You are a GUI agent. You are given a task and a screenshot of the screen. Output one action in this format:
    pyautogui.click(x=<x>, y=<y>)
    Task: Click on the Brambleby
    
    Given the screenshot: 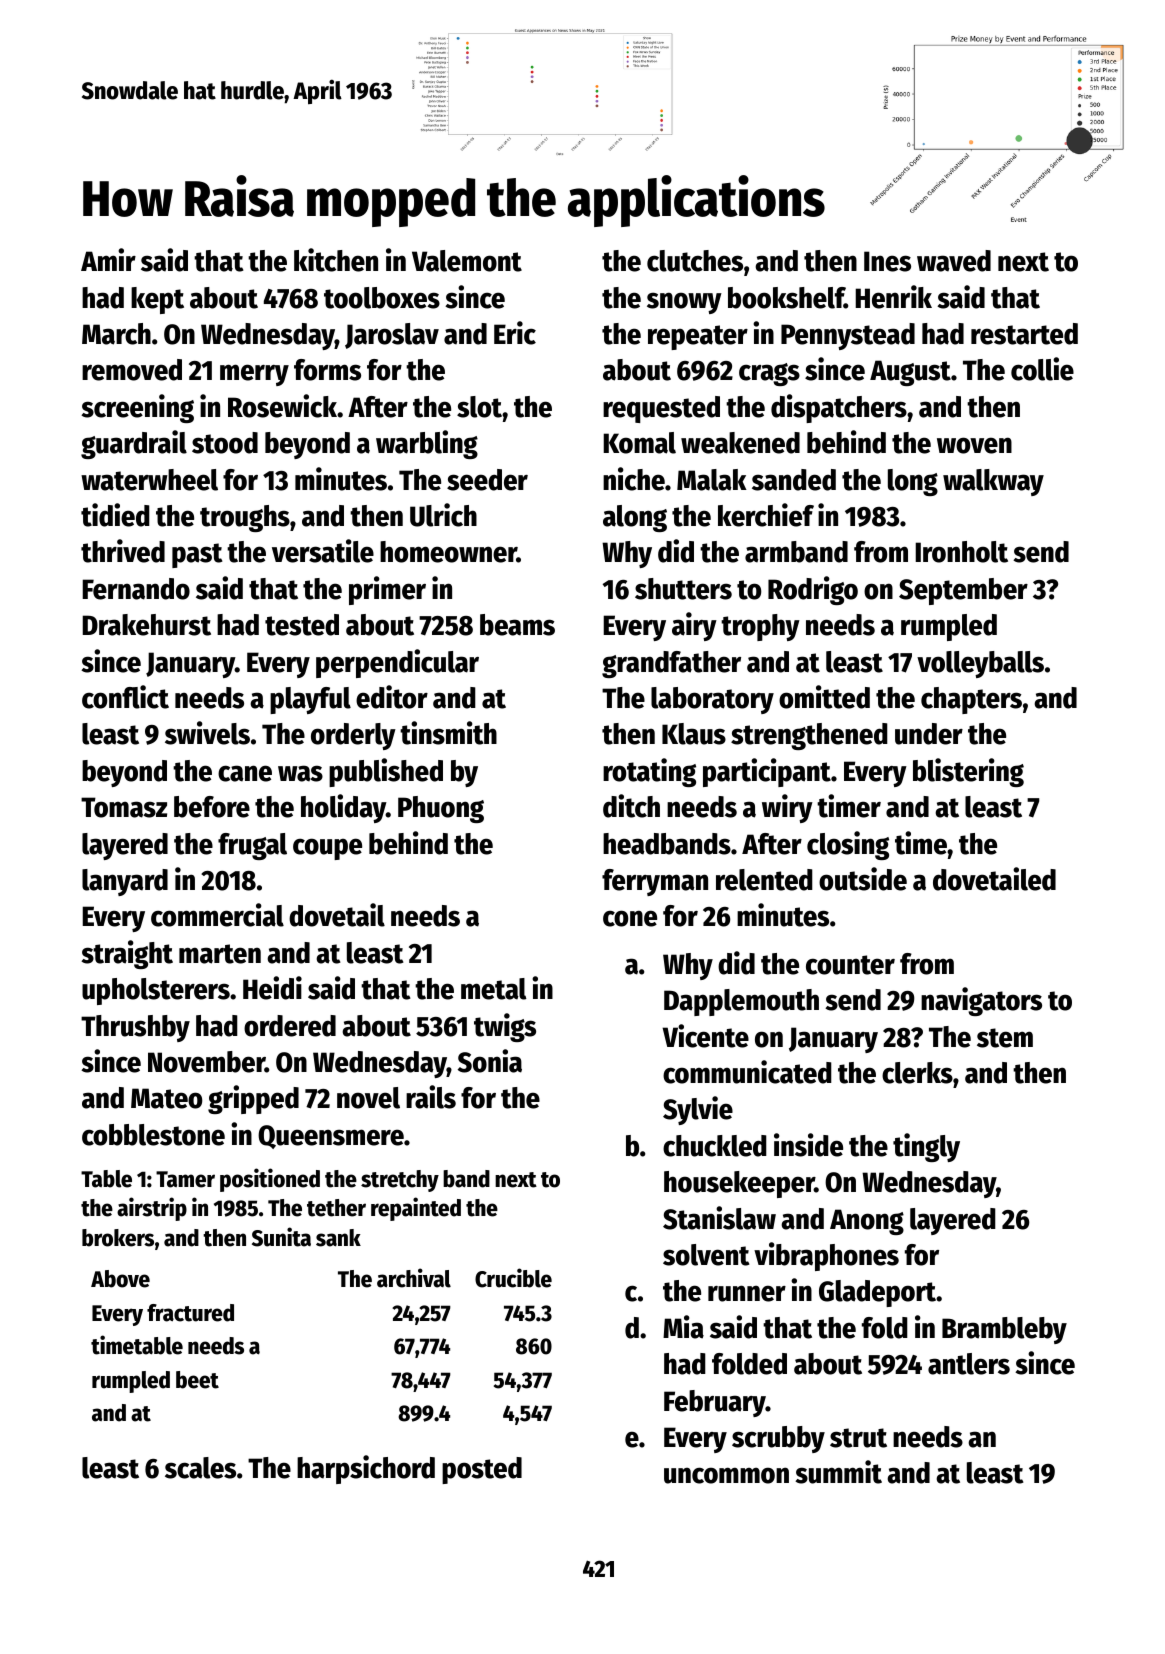 What is the action you would take?
    pyautogui.click(x=1004, y=1330)
